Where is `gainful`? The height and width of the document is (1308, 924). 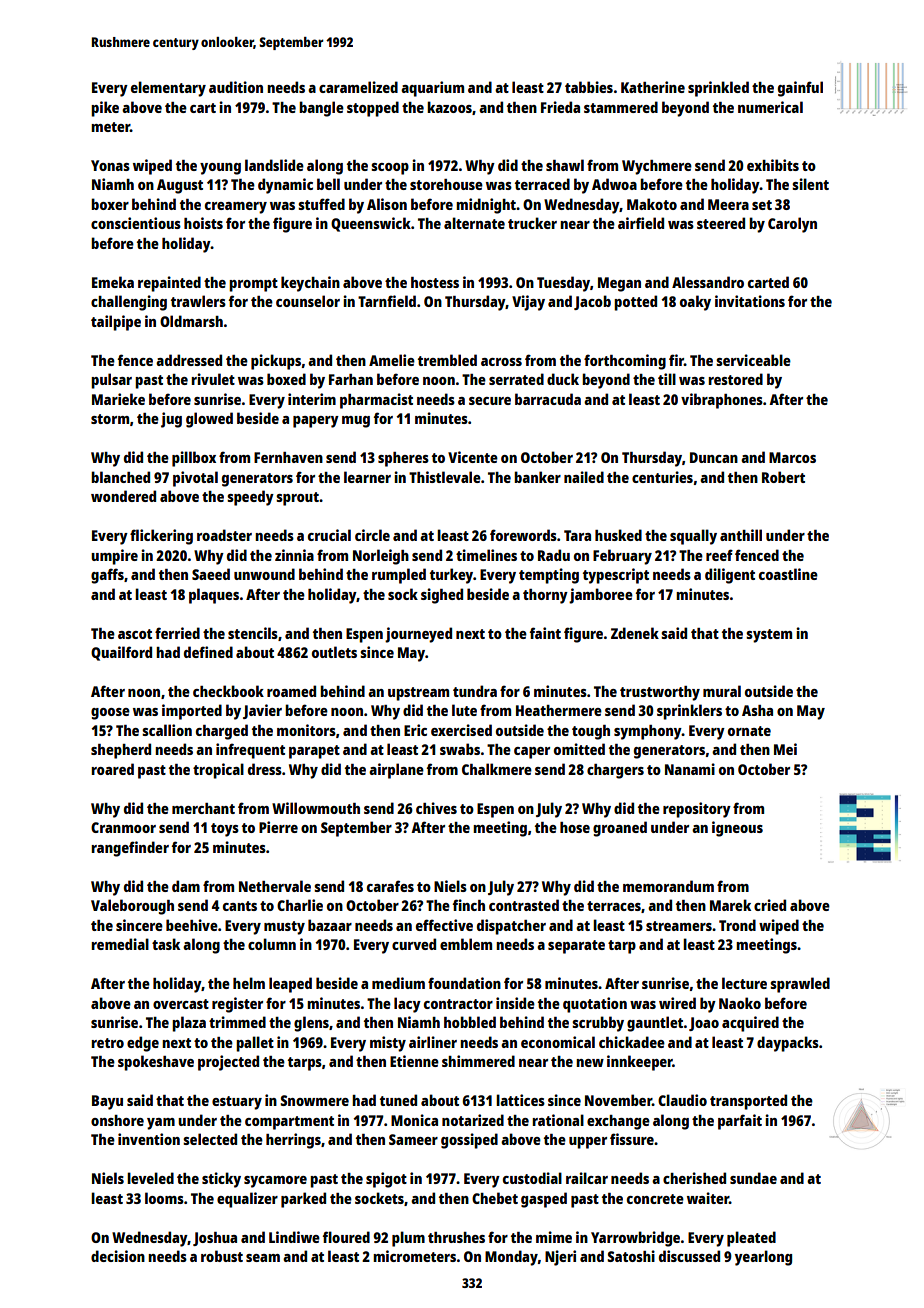 gainful is located at coordinates (800, 89).
